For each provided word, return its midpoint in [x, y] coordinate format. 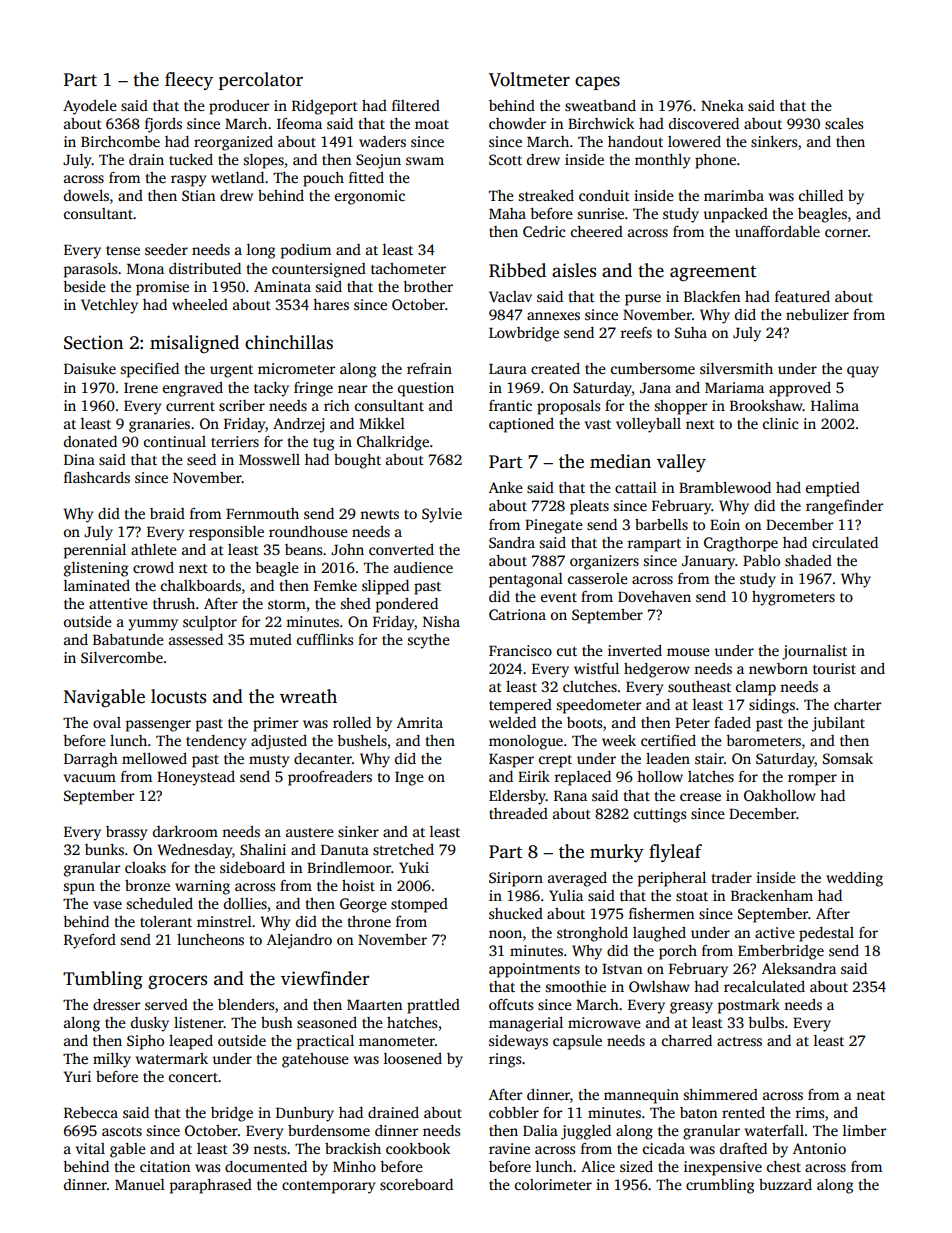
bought [357, 461]
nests [269, 1149]
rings [505, 1060]
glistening [96, 569]
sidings [772, 706]
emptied [833, 489]
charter [857, 704]
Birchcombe [120, 141]
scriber [242, 405]
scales [844, 123]
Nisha [441, 621]
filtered [416, 105]
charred [687, 1040]
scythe [429, 641]
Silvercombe [122, 657]
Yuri [77, 1076]
